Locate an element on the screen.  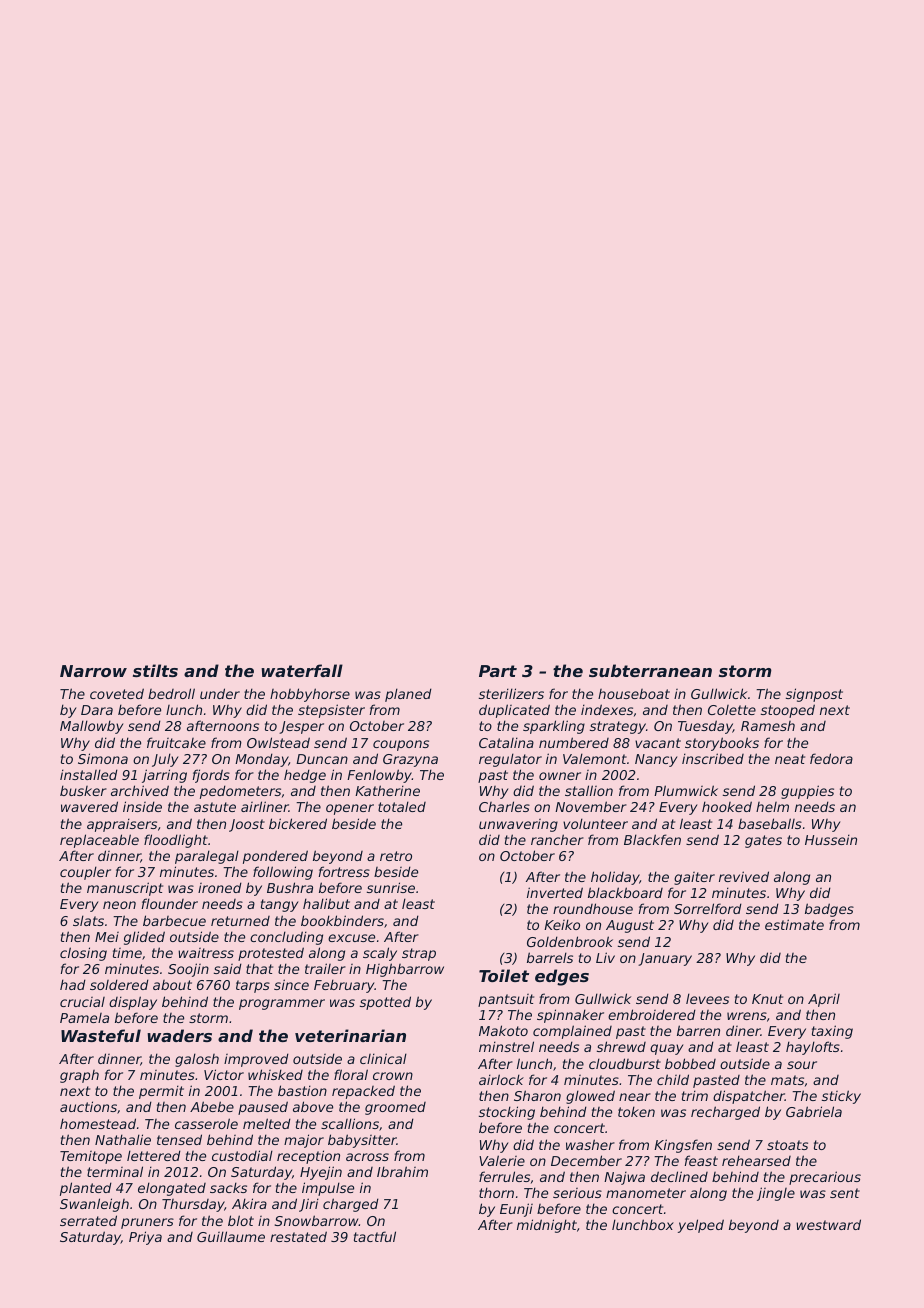
planed is located at coordinates (408, 695).
